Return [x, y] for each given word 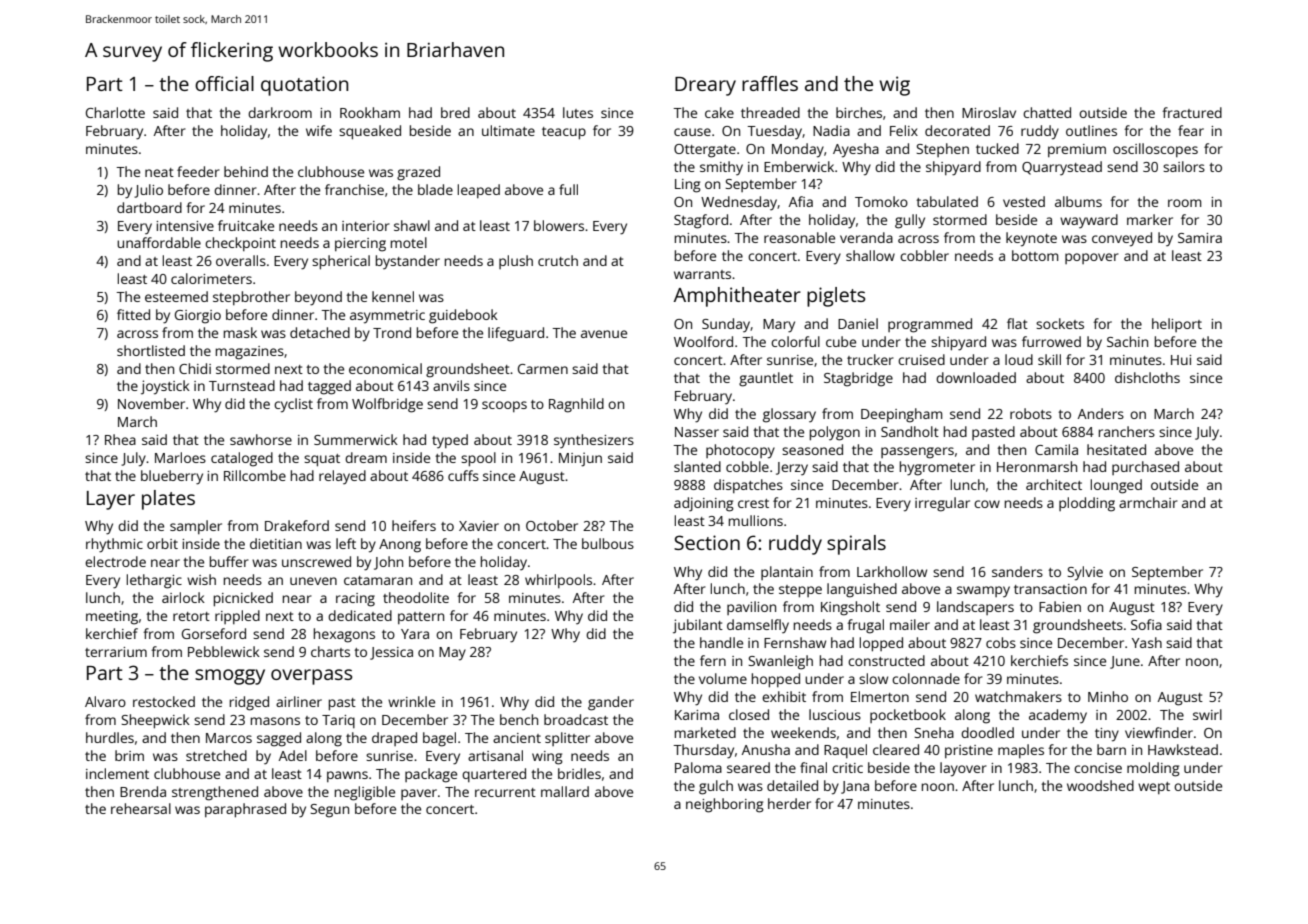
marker [1150, 219]
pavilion [751, 608]
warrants [702, 274]
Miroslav [989, 112]
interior [366, 226]
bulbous [608, 543]
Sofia [1146, 624]
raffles [770, 83]
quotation [305, 86]
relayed [342, 477]
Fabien [1060, 606]
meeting [112, 618]
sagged [279, 739]
